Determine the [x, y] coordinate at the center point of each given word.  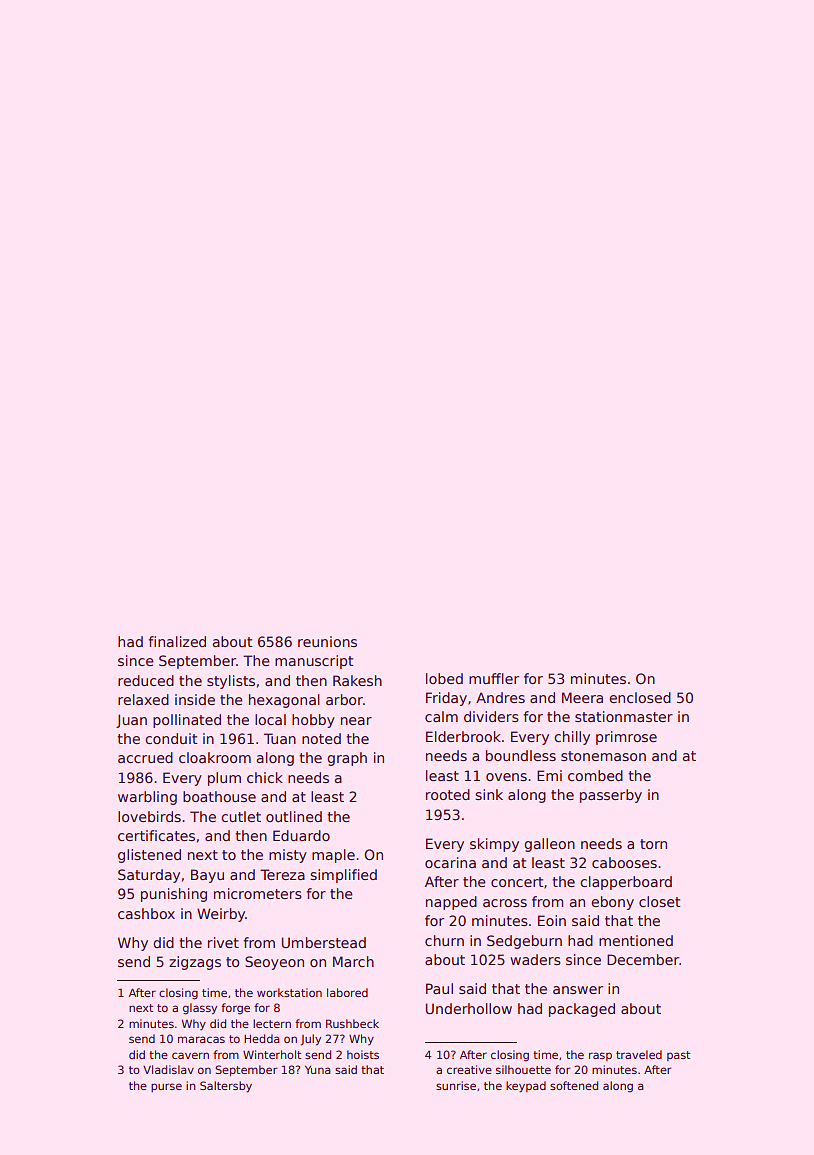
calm [441, 716]
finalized [177, 641]
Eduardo [301, 835]
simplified [343, 876]
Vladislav [168, 1069]
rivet [223, 942]
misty [288, 856]
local [270, 719]
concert [517, 882]
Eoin [552, 920]
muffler [494, 678]
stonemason [603, 756]
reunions [327, 641]
